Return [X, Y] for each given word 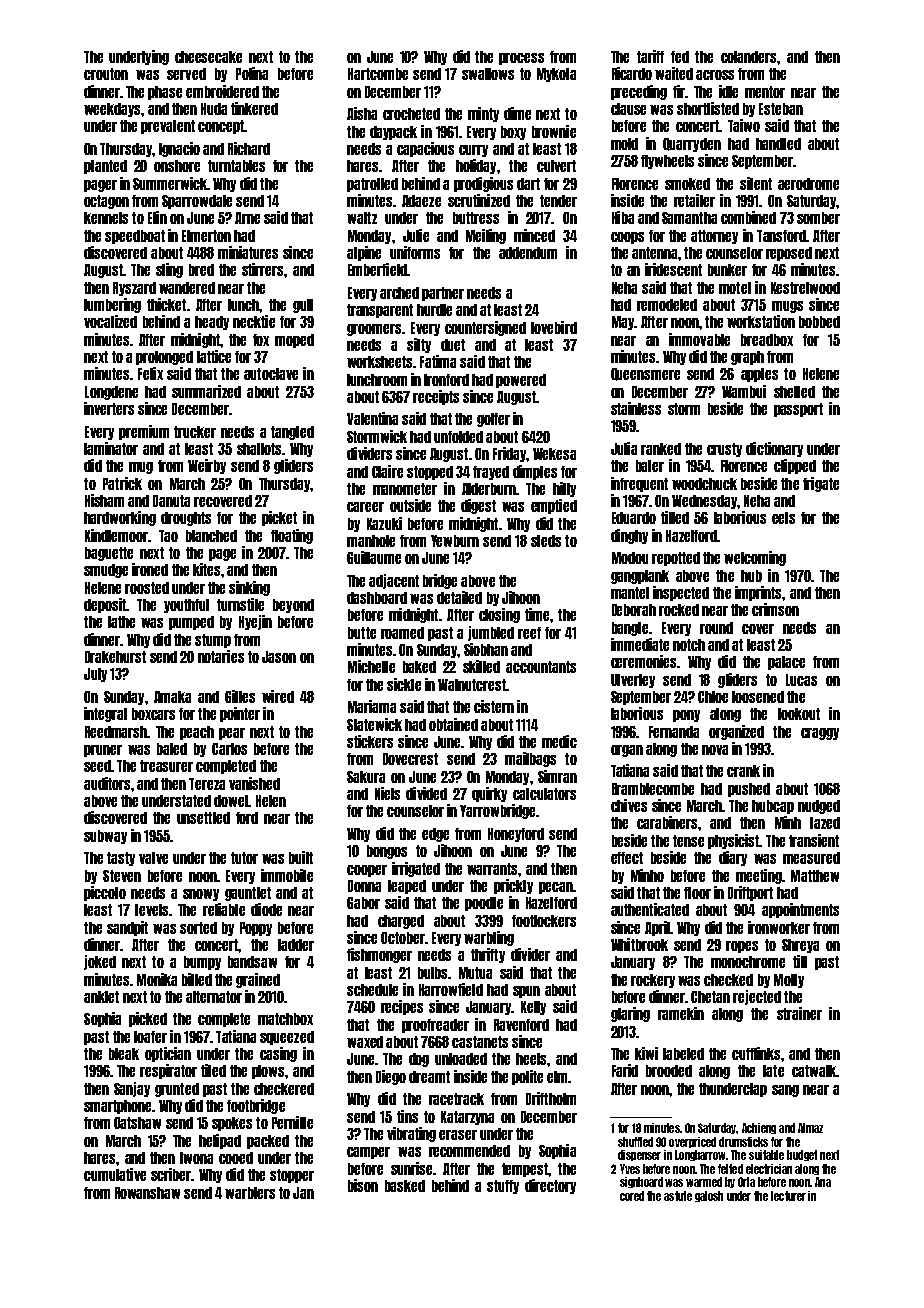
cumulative [115, 1174]
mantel [630, 593]
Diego [391, 1077]
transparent [380, 311]
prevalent [168, 127]
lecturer [788, 1196]
